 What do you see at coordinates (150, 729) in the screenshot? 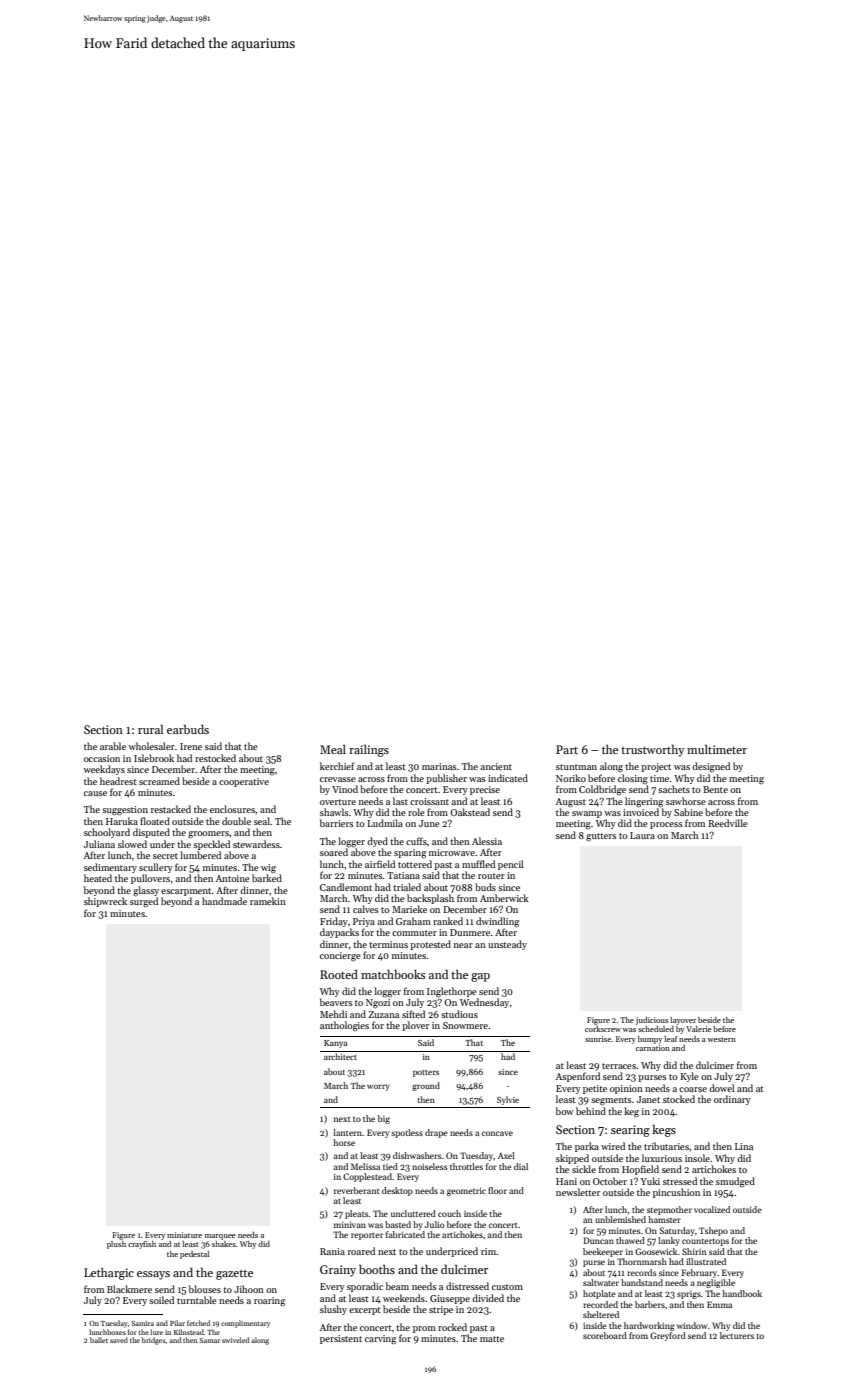
I see `rural` at bounding box center [150, 729].
